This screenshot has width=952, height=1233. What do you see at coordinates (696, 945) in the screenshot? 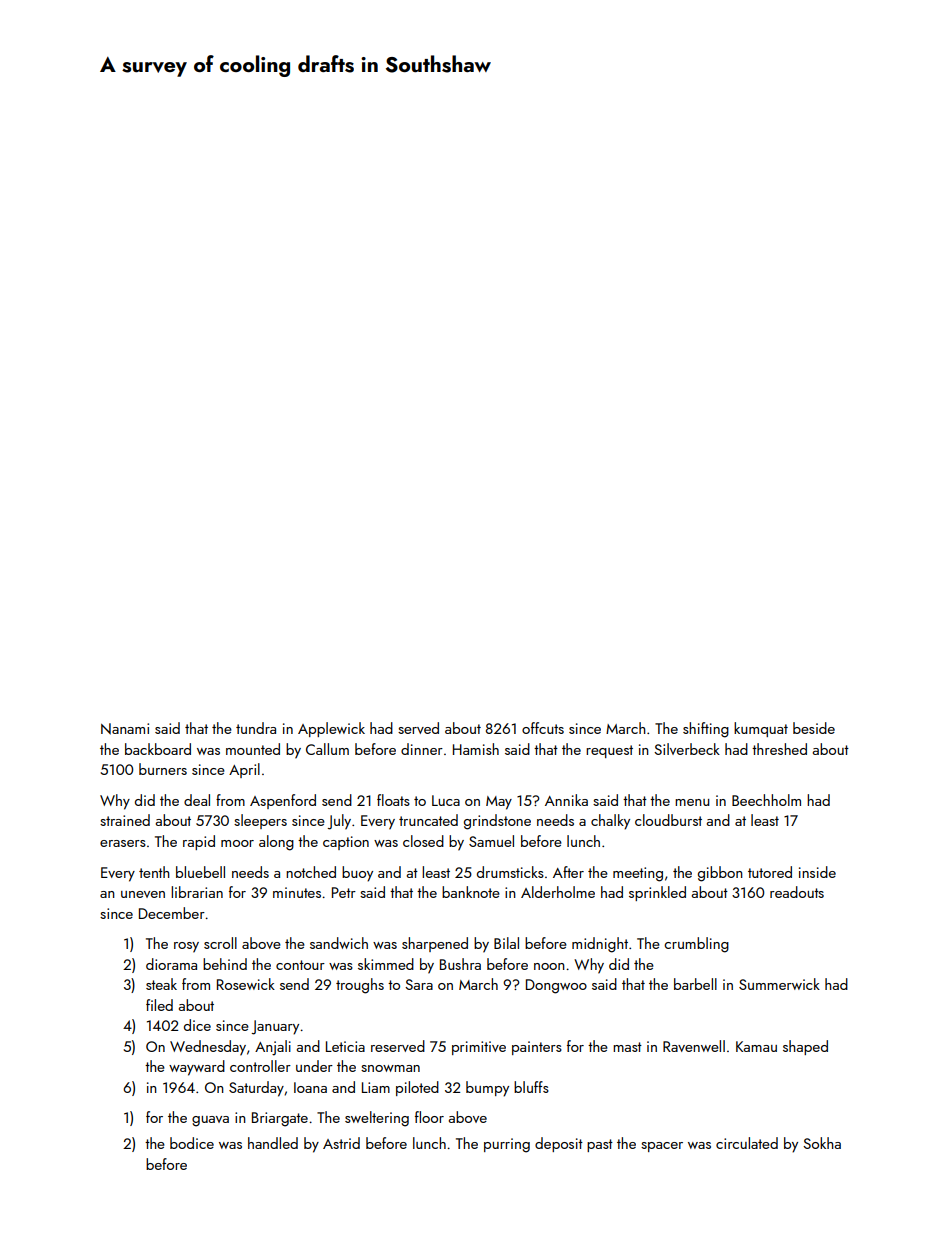
I see `crumbling` at bounding box center [696, 945].
